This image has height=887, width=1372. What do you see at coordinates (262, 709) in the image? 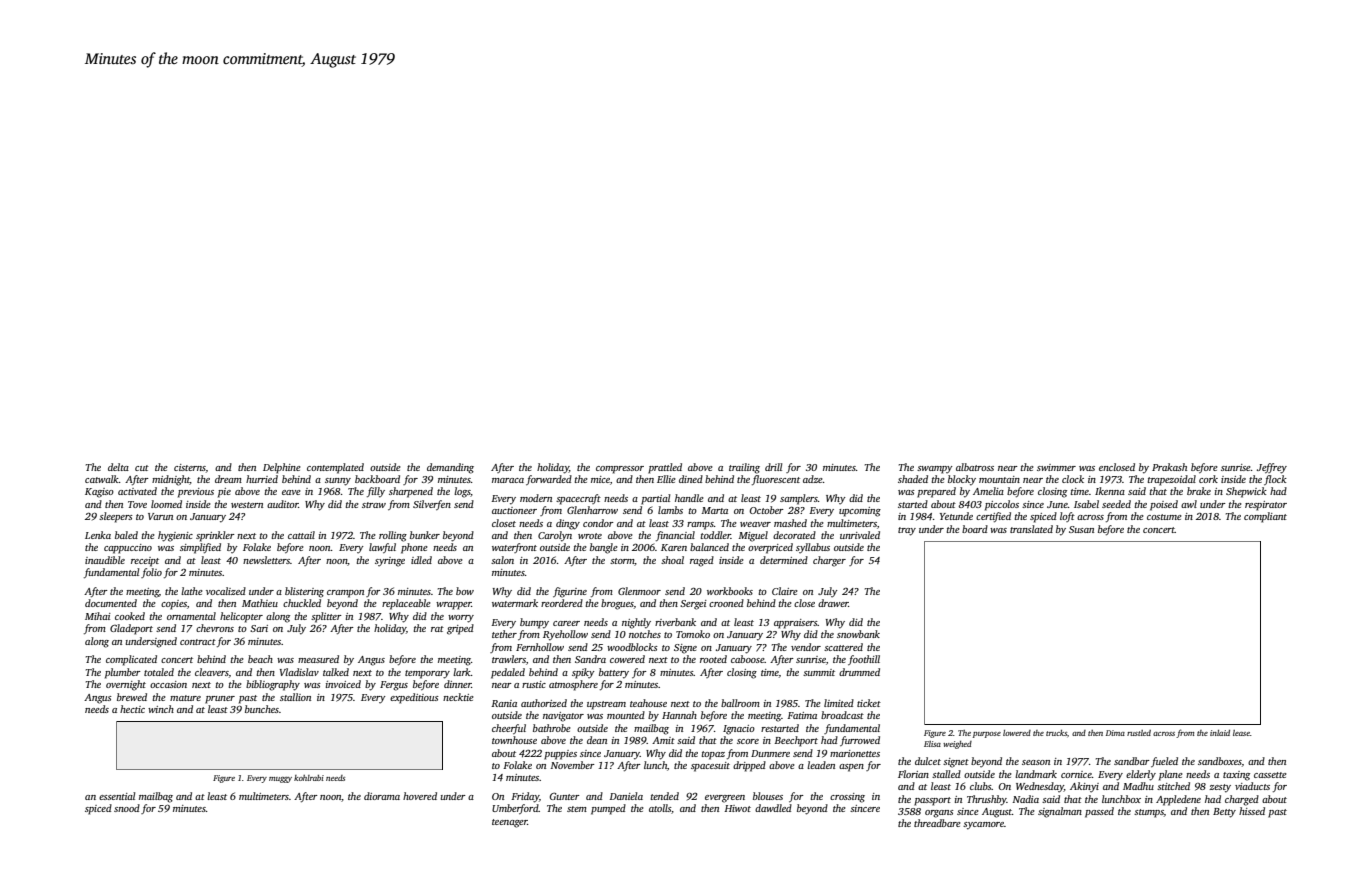
I see `bunches` at bounding box center [262, 709].
